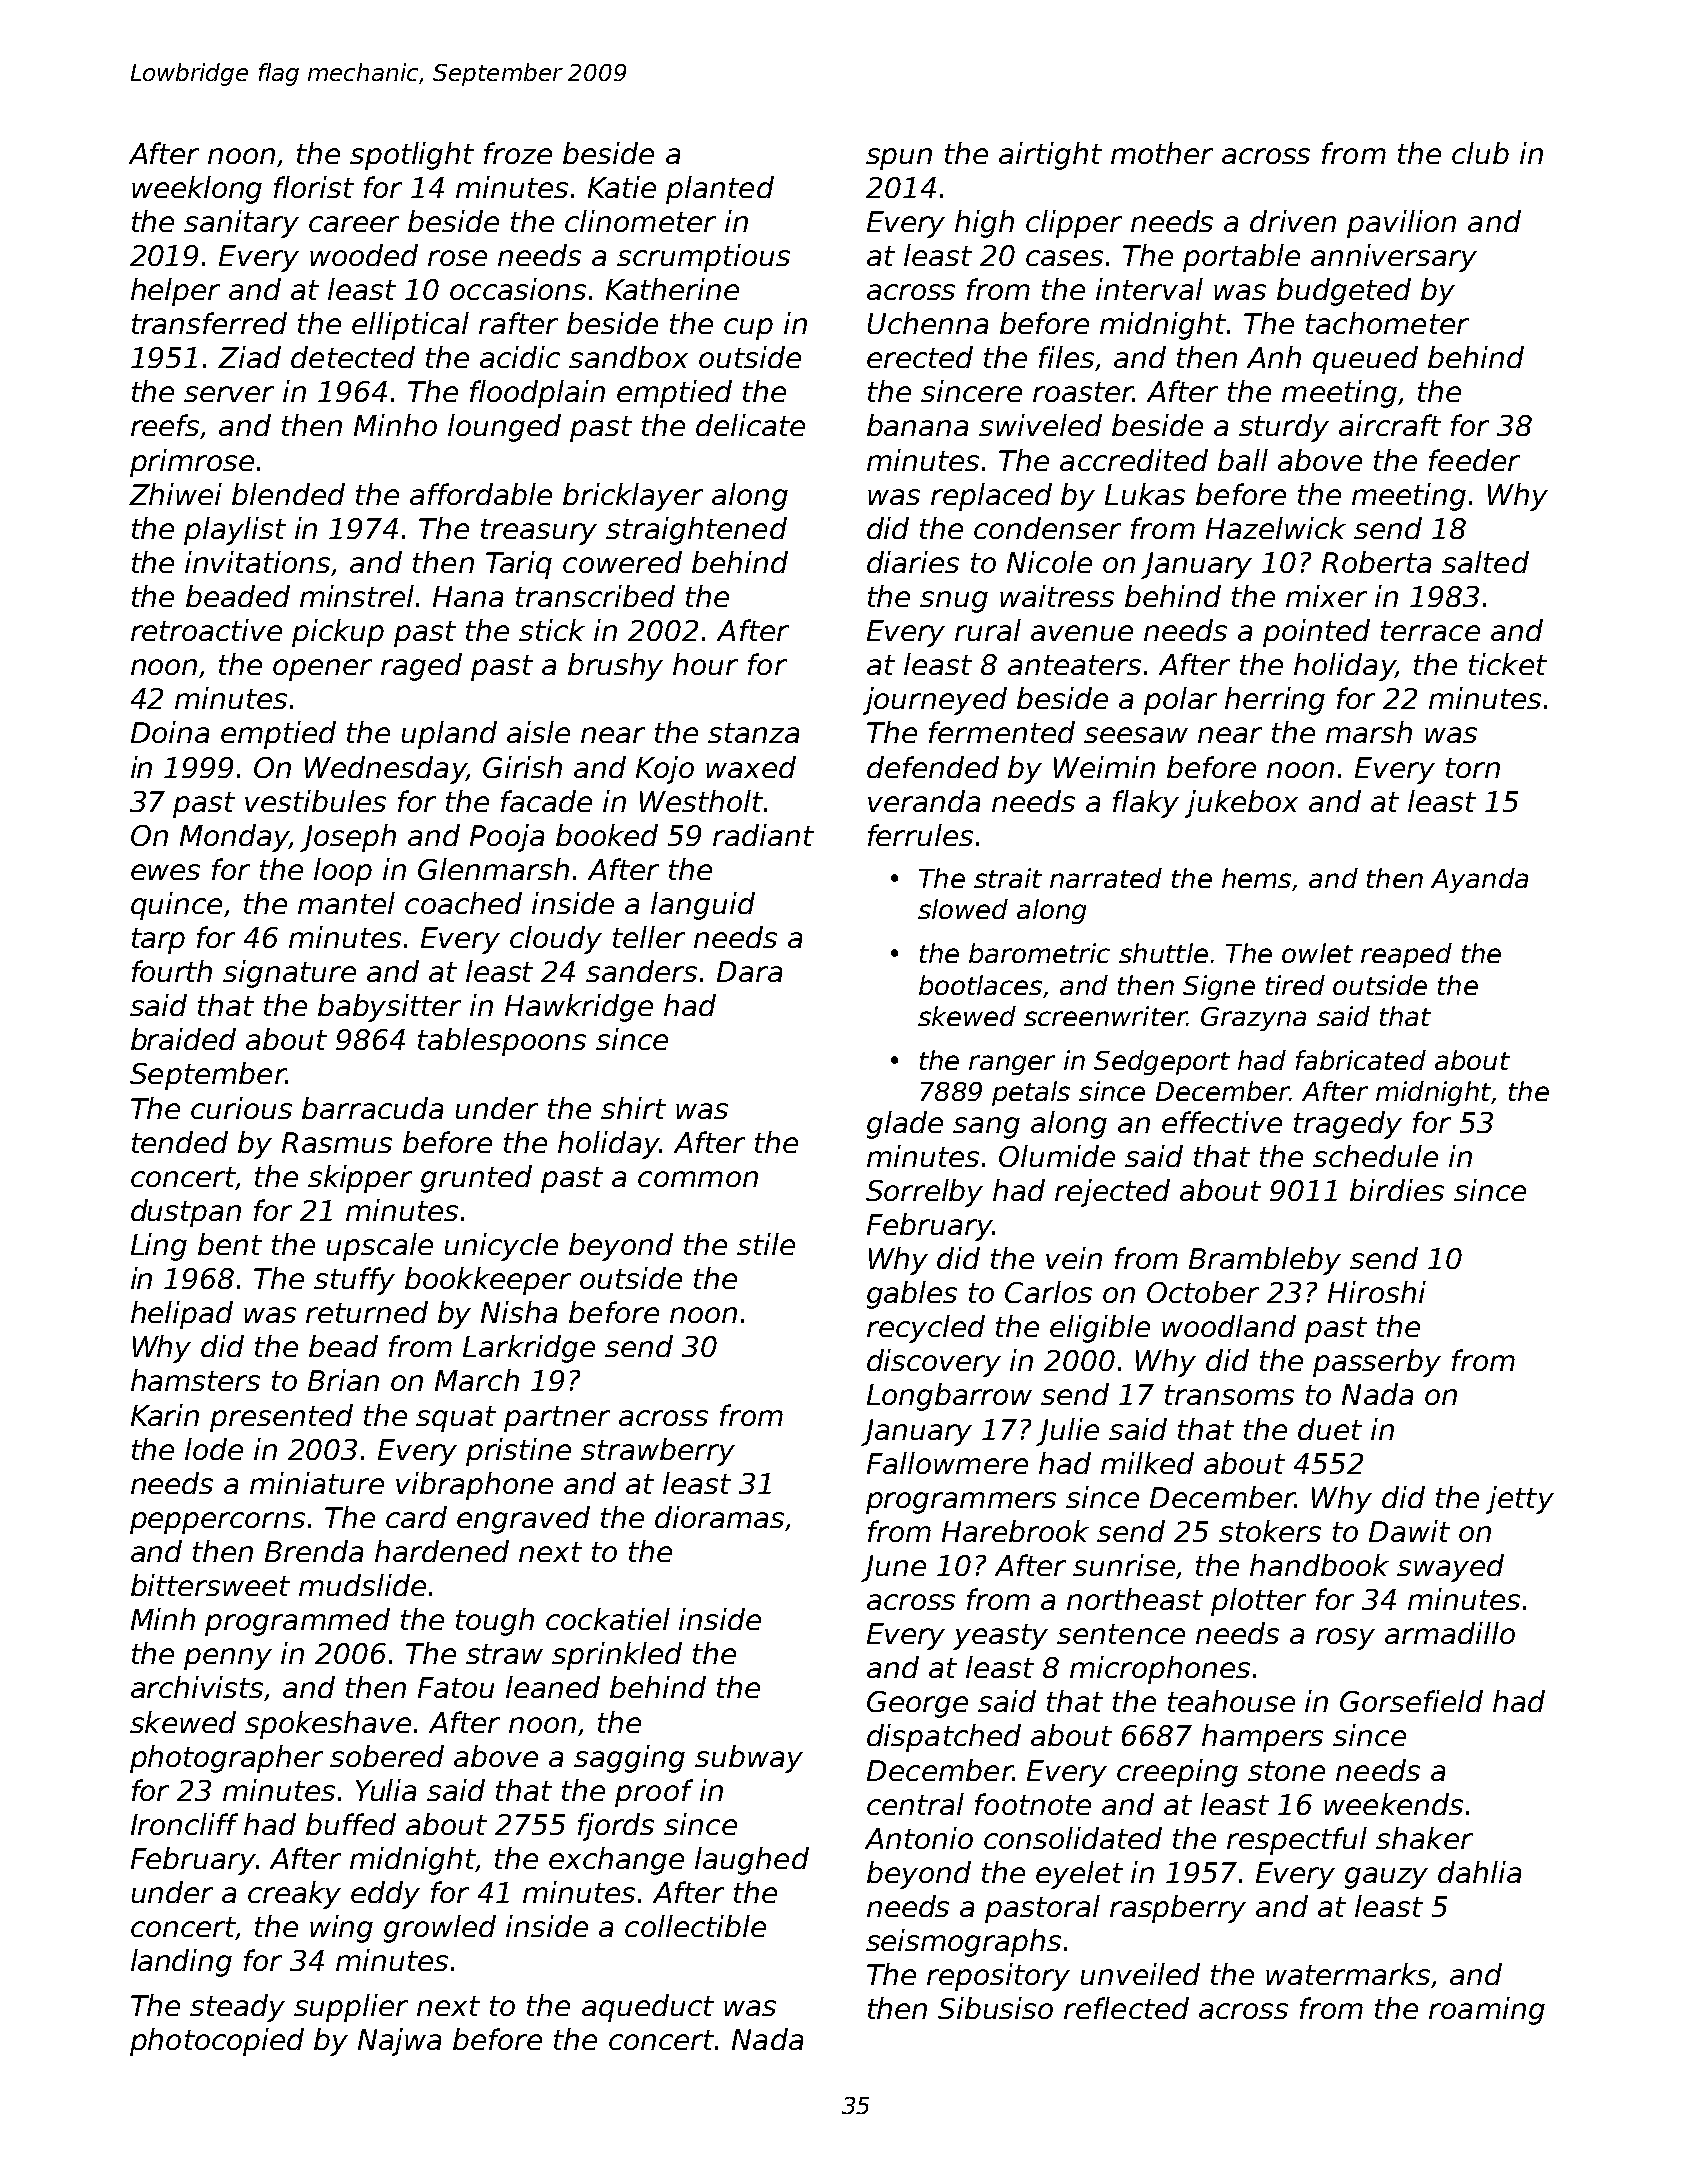  What do you see at coordinates (1162, 153) in the document?
I see `mother` at bounding box center [1162, 153].
